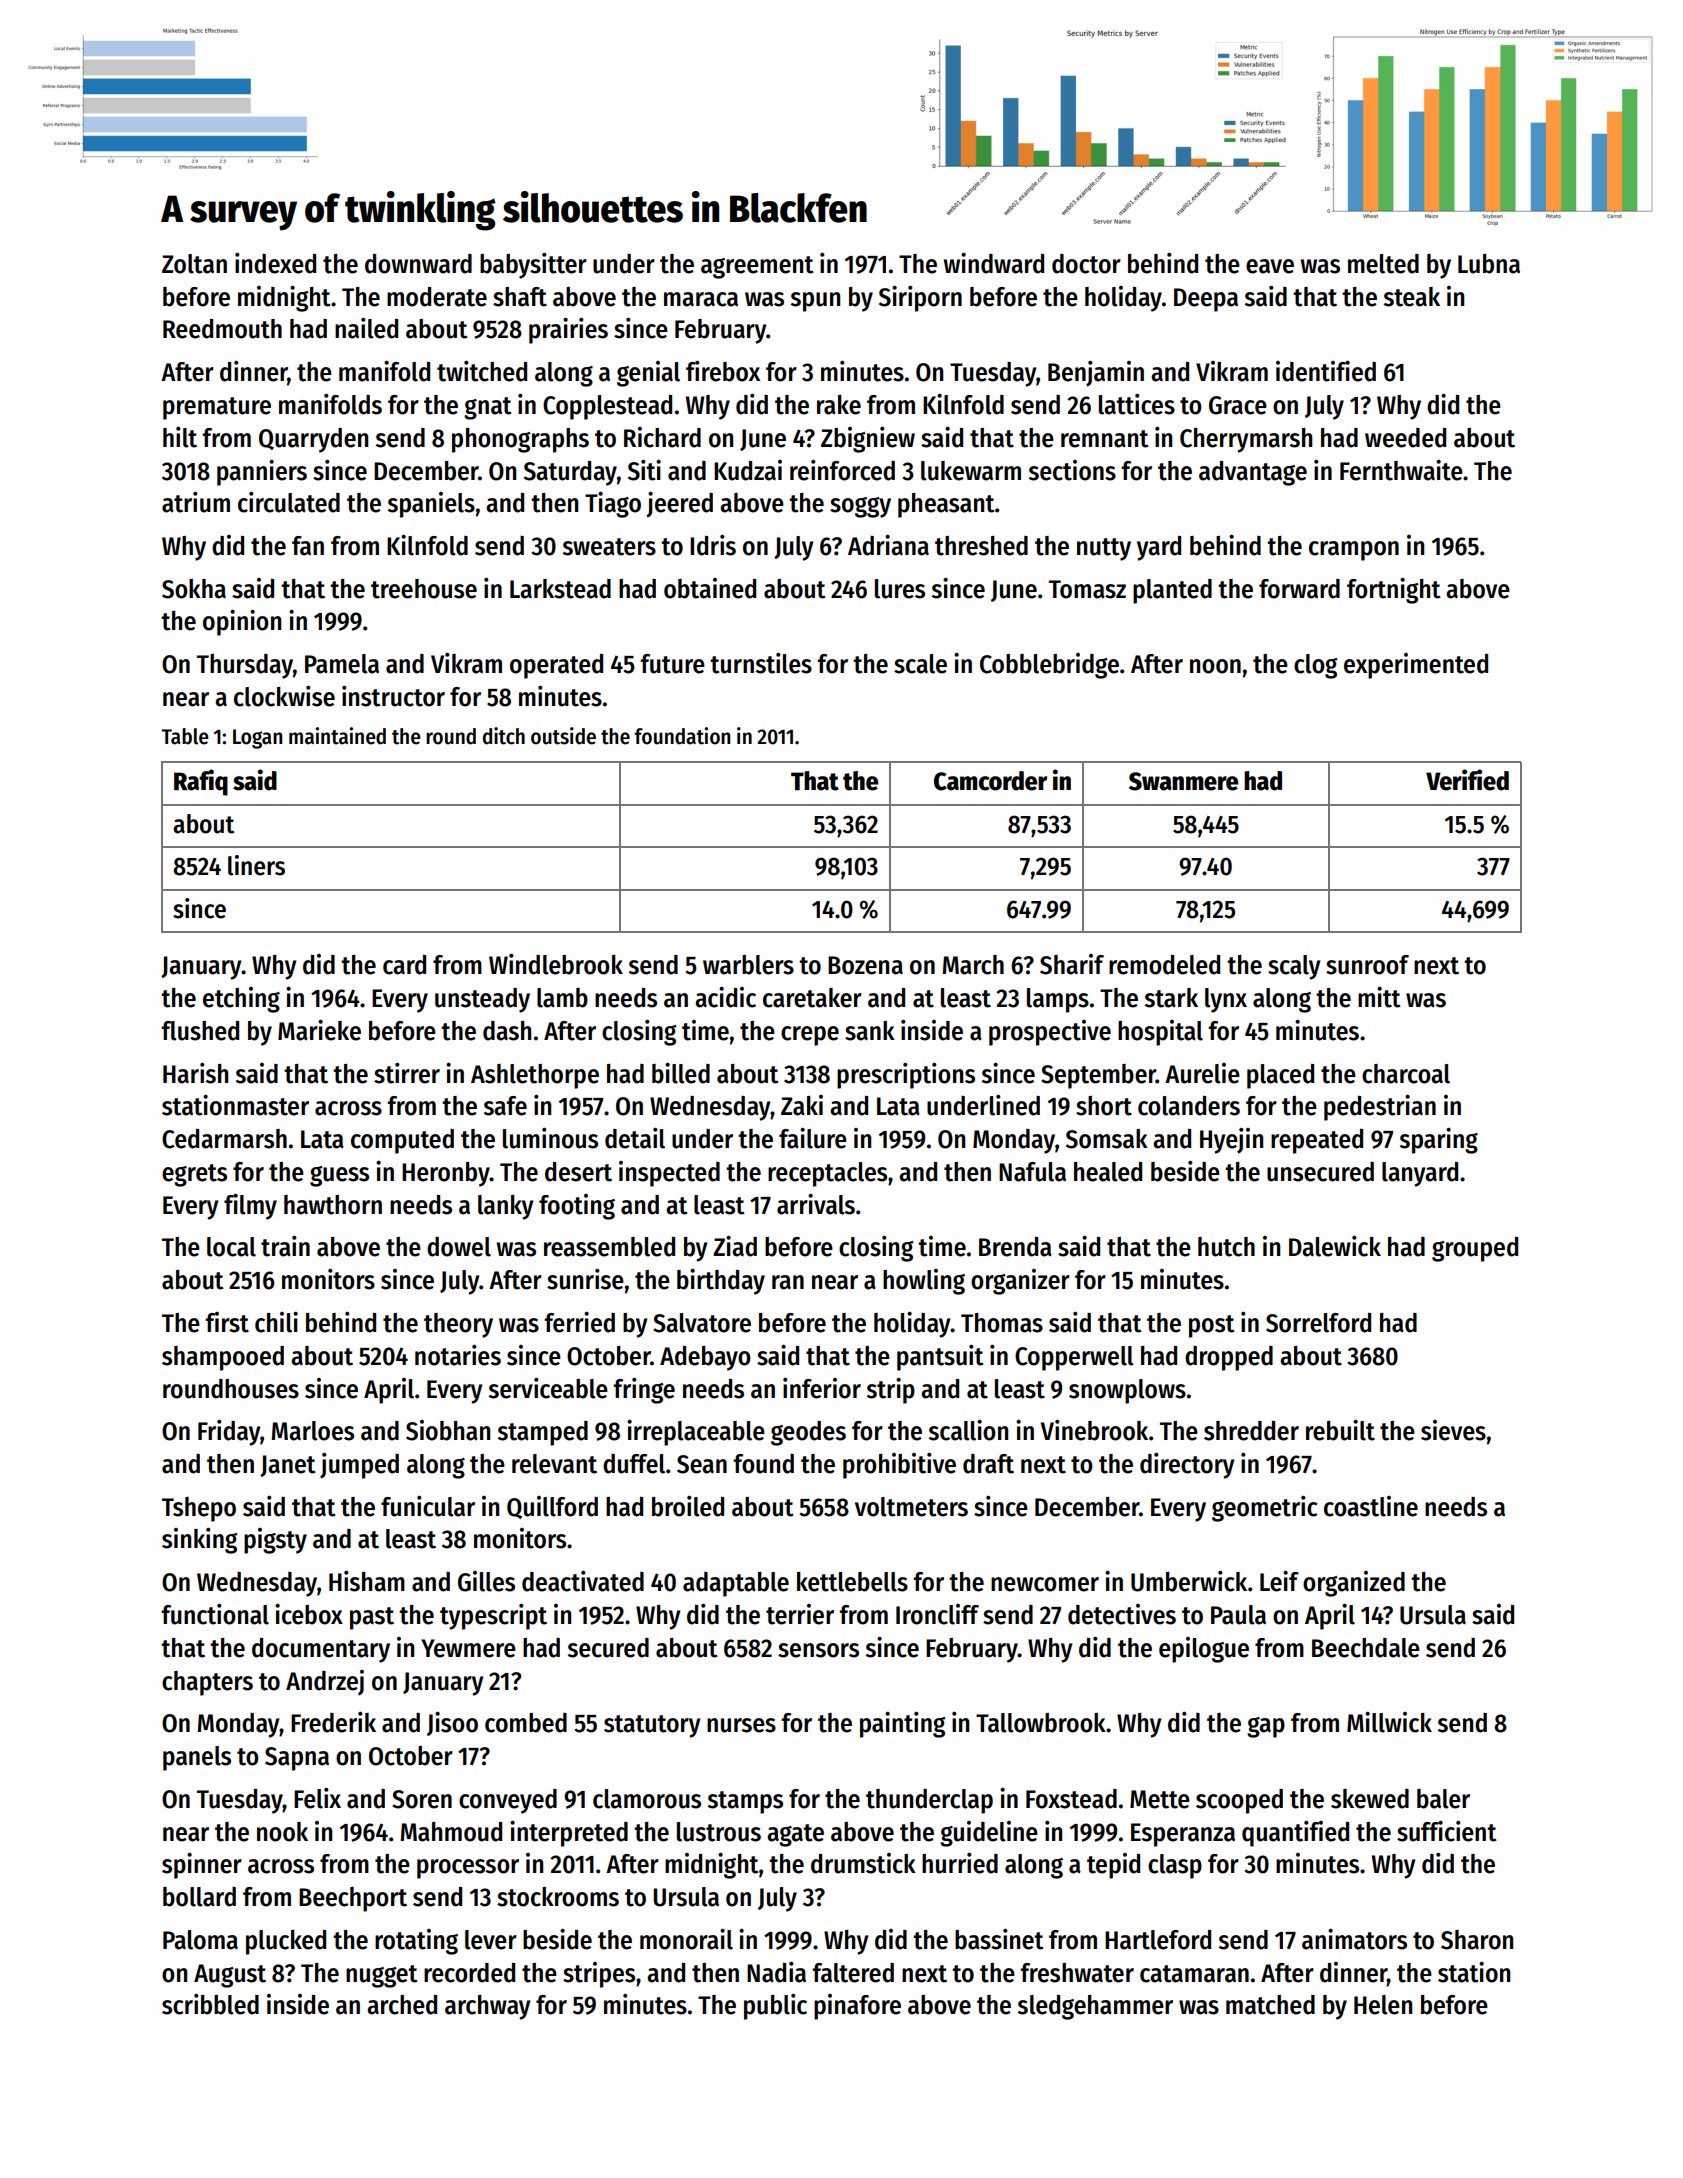  I want to click on firebox, so click(723, 371).
